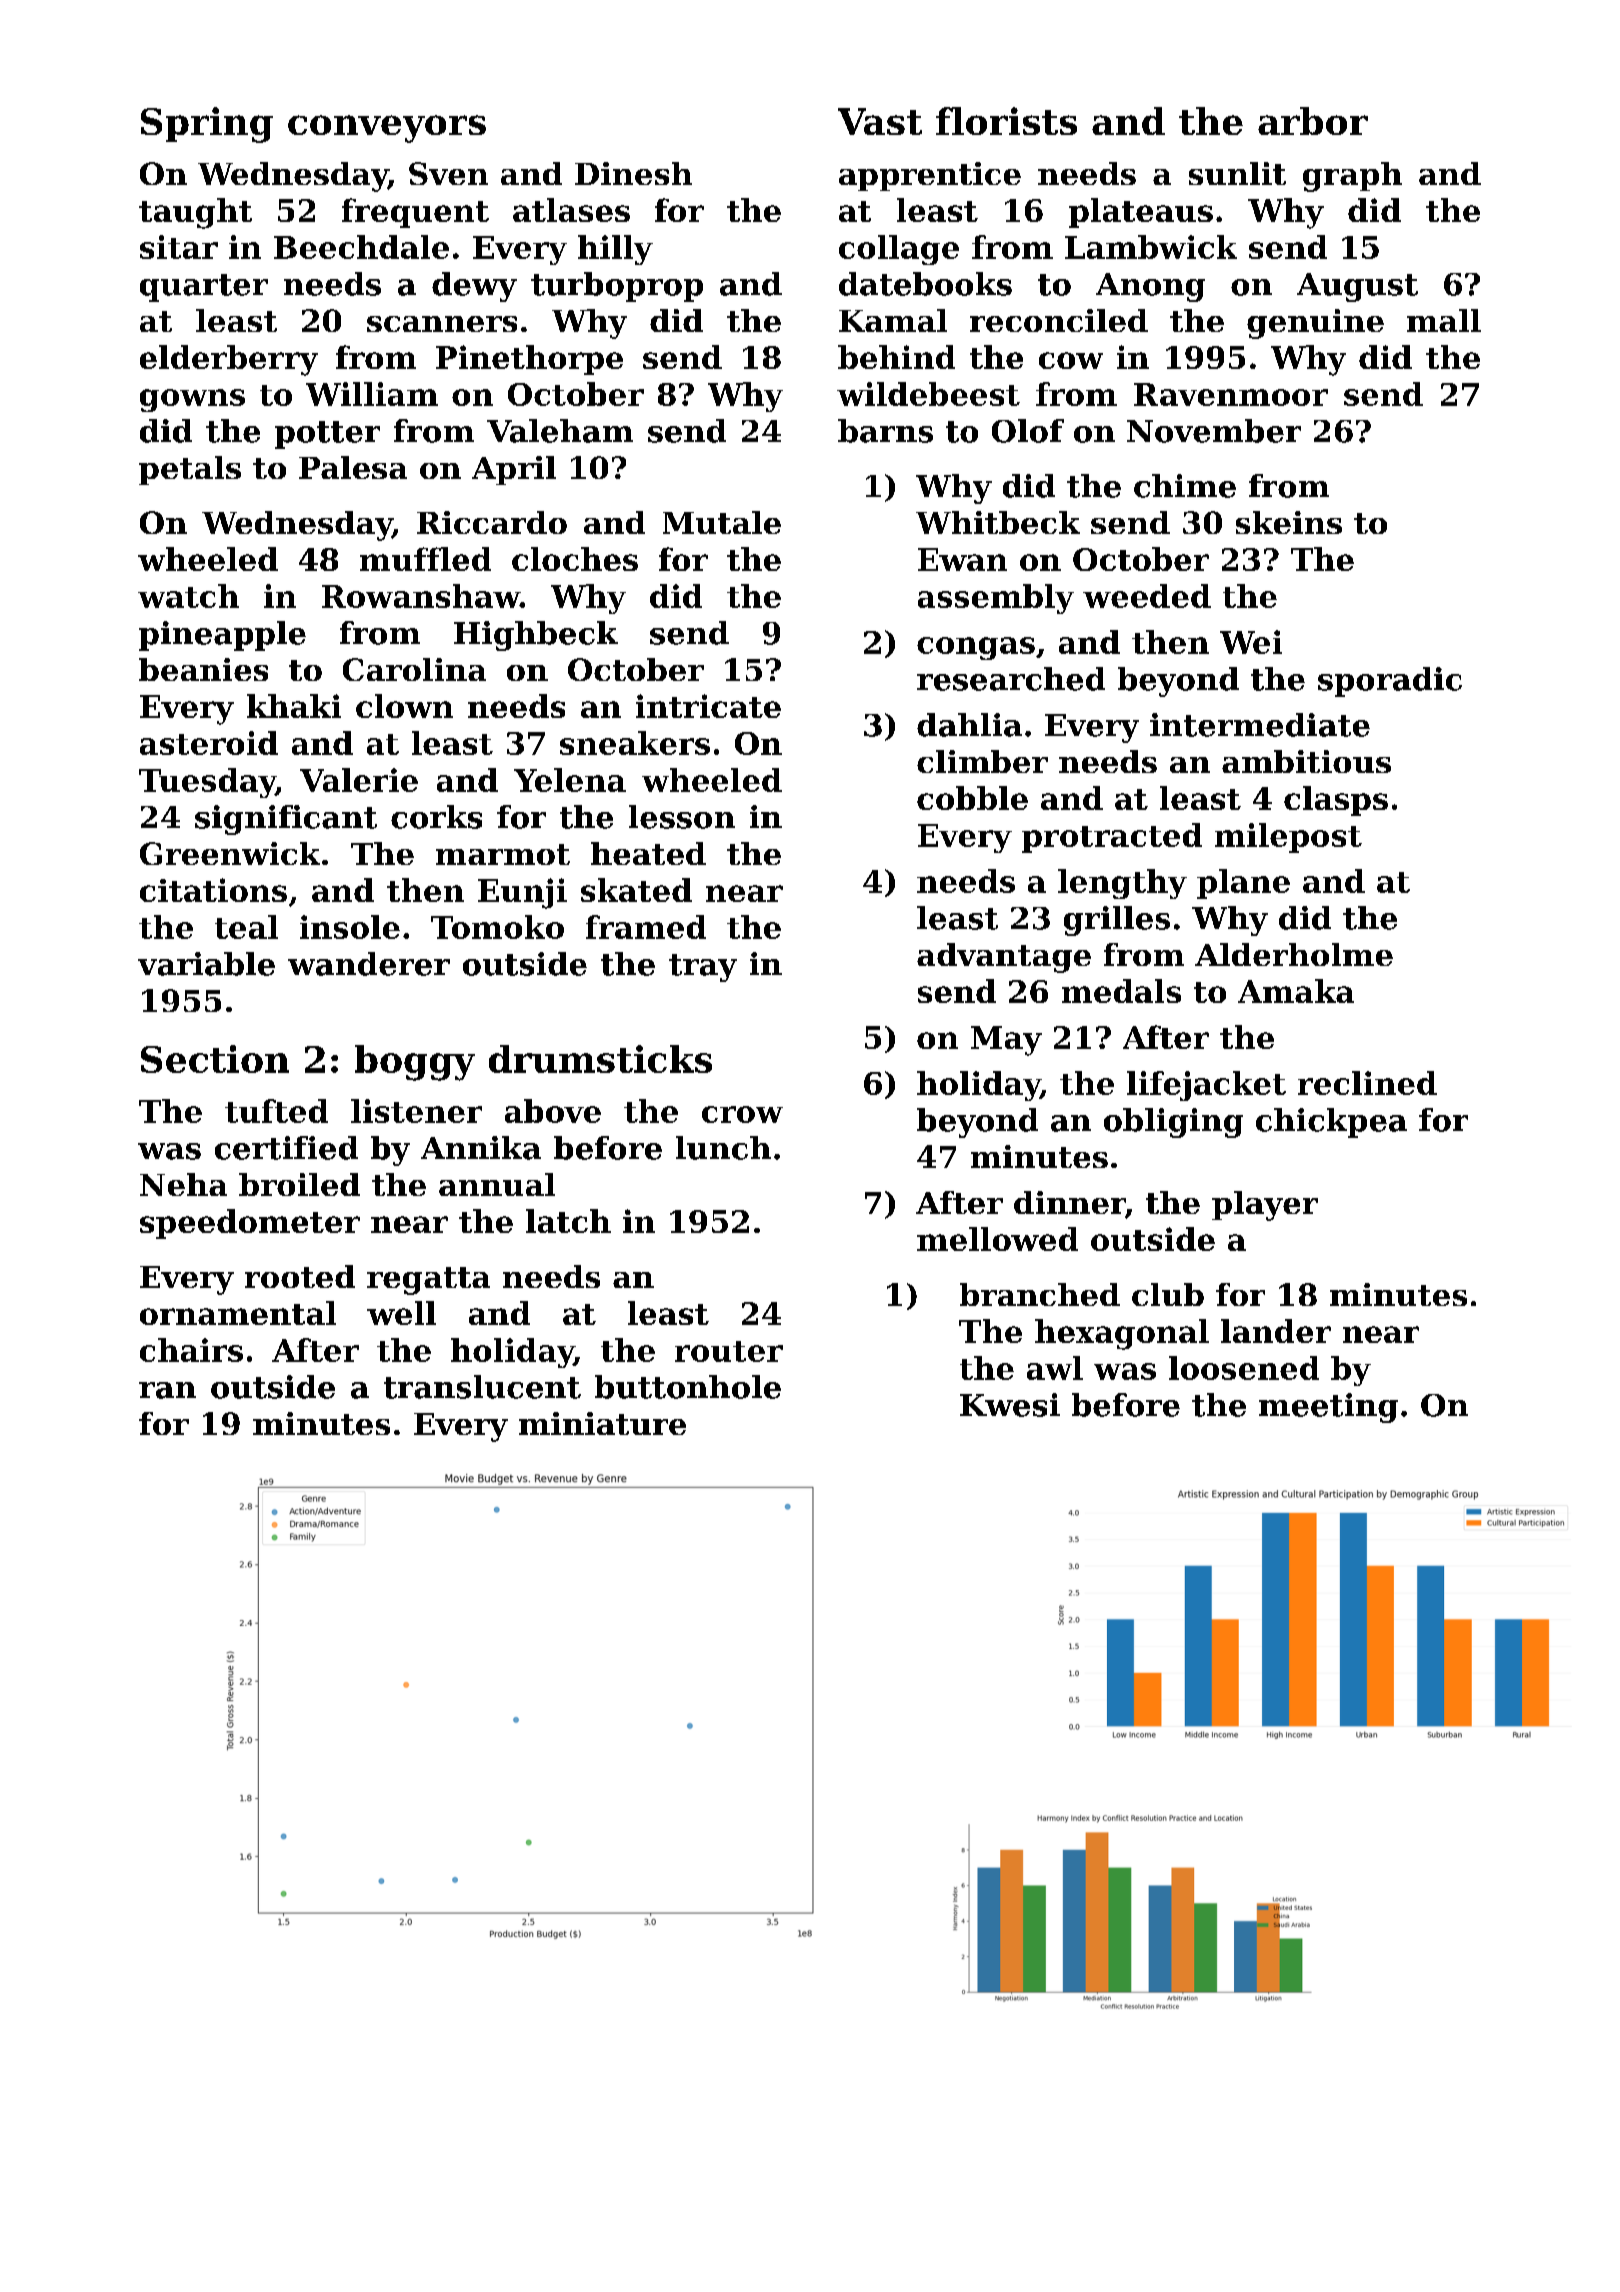 The width and height of the image is (1620, 2292). I want to click on Dinesh, so click(633, 173).
